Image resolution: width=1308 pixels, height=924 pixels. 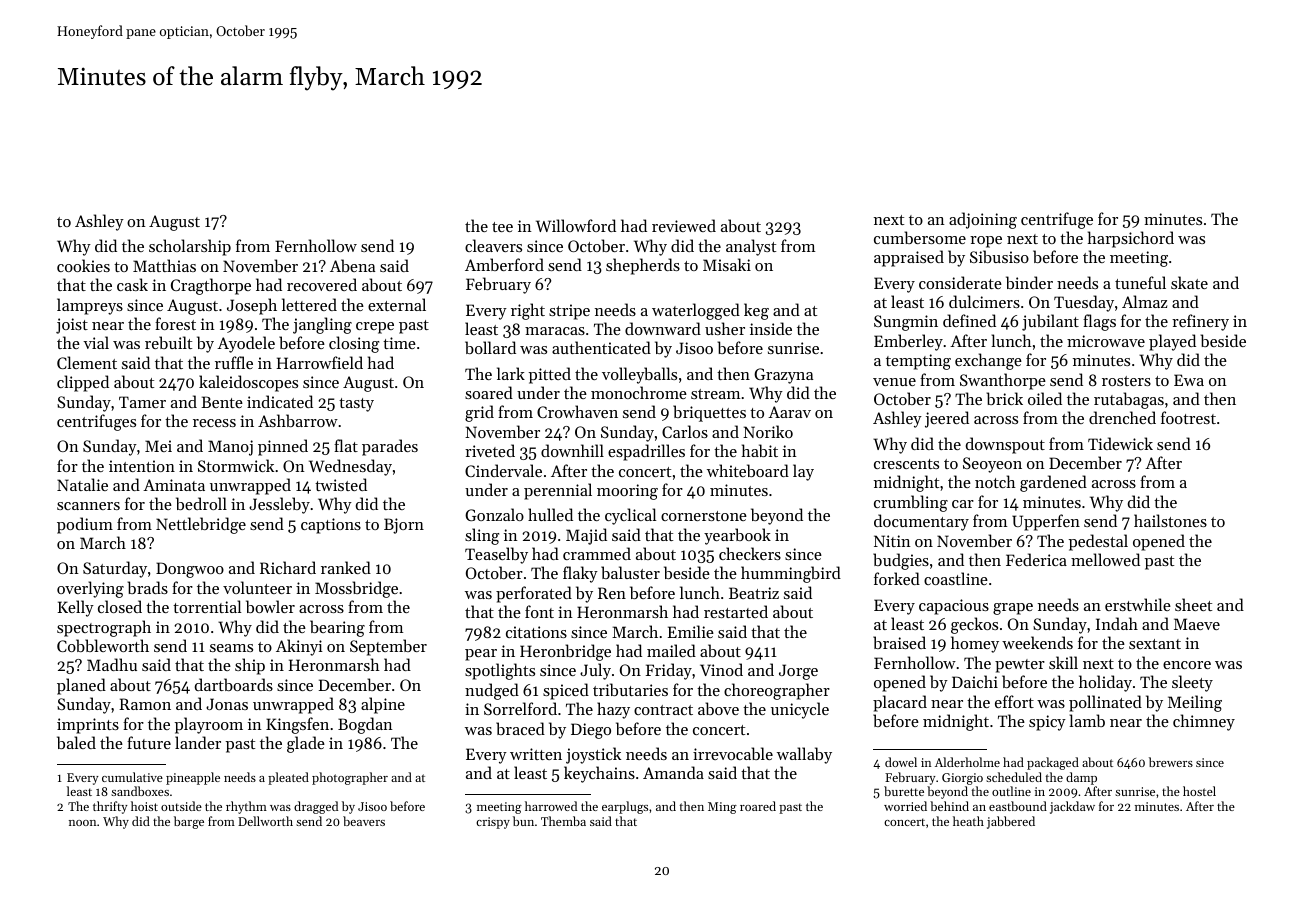 What do you see at coordinates (189, 822) in the screenshot?
I see `barge` at bounding box center [189, 822].
